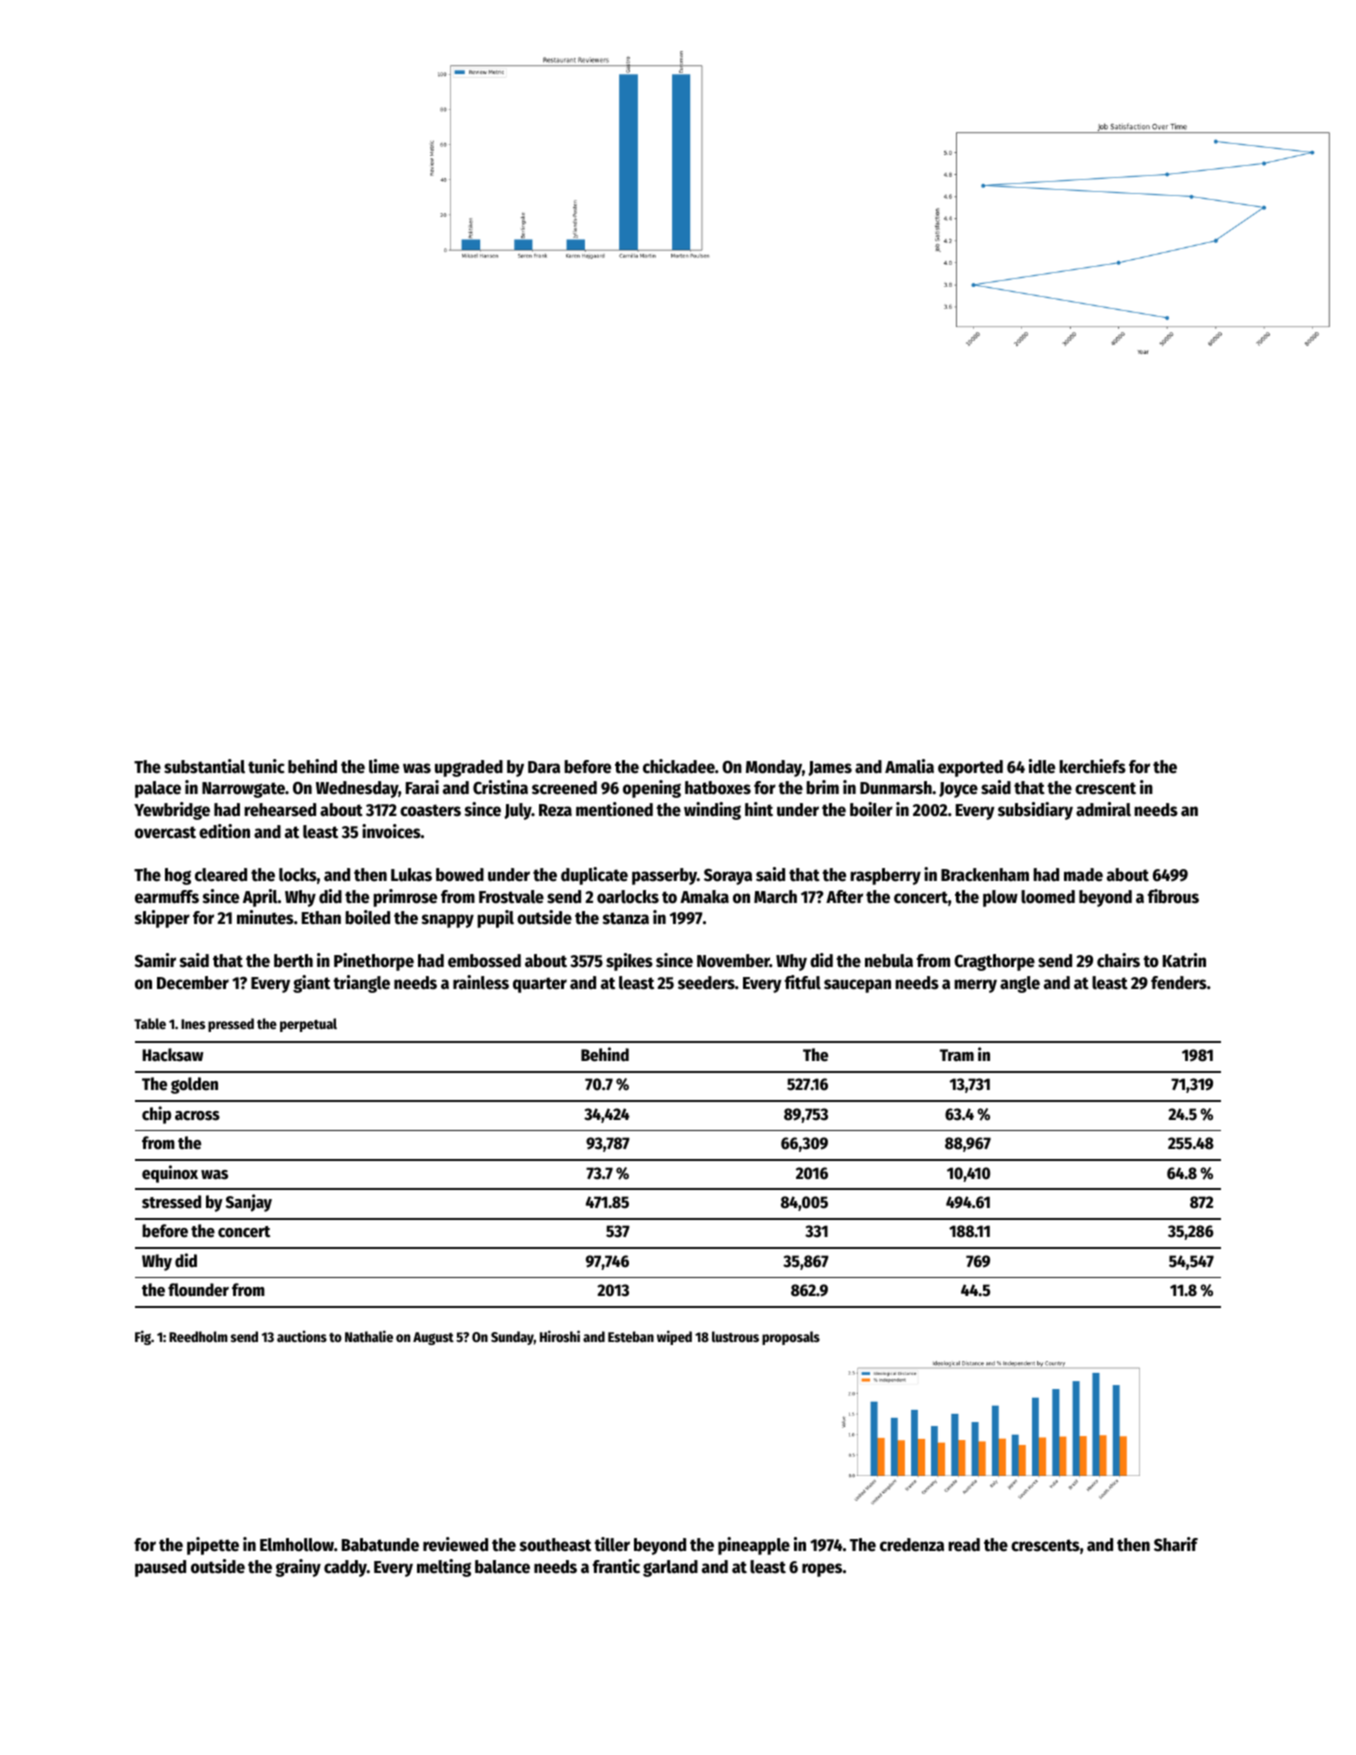 This screenshot has width=1356, height=1755. I want to click on lime, so click(384, 766).
